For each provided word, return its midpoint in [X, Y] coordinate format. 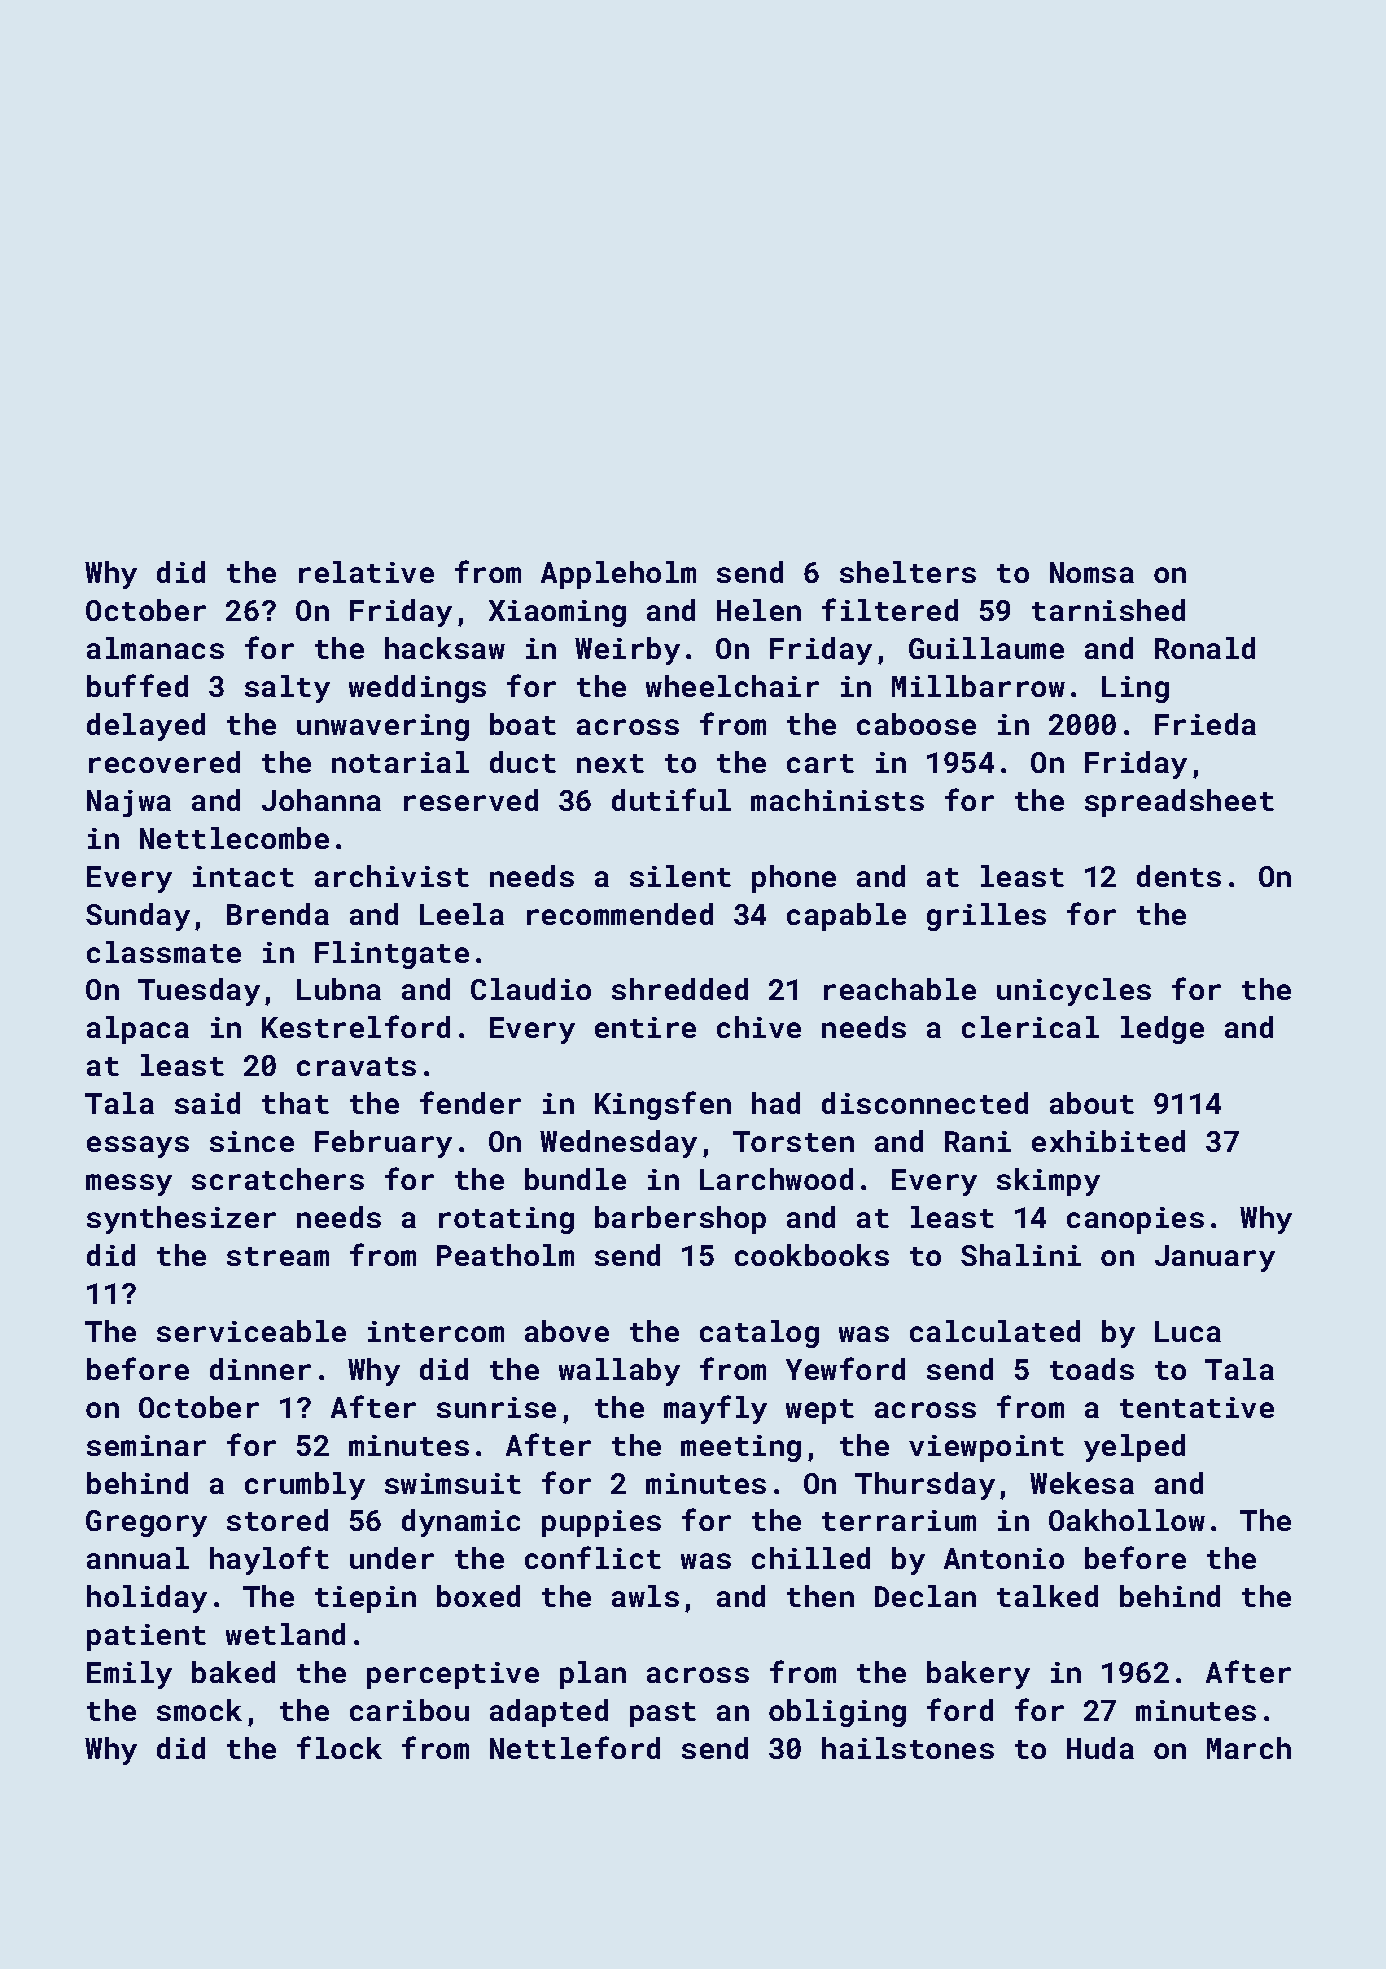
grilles [986, 917]
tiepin [365, 1599]
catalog [759, 1334]
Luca [1188, 1331]
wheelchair [732, 686]
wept [820, 1411]
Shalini [1021, 1255]
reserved [471, 800]
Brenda [278, 914]
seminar [146, 1445]
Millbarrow [978, 686]
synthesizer [181, 1220]
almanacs [155, 648]
